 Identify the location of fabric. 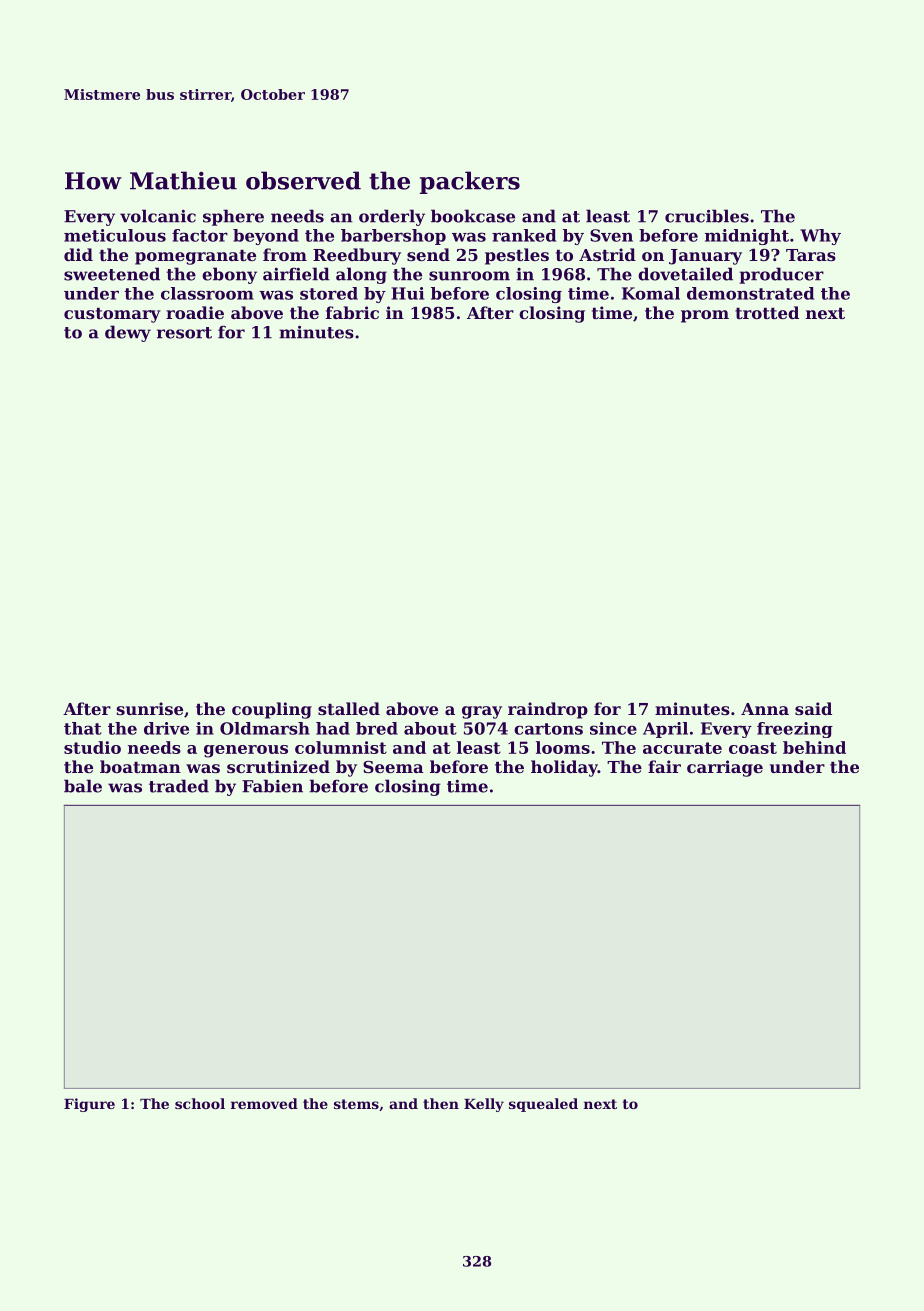
(352, 312).
